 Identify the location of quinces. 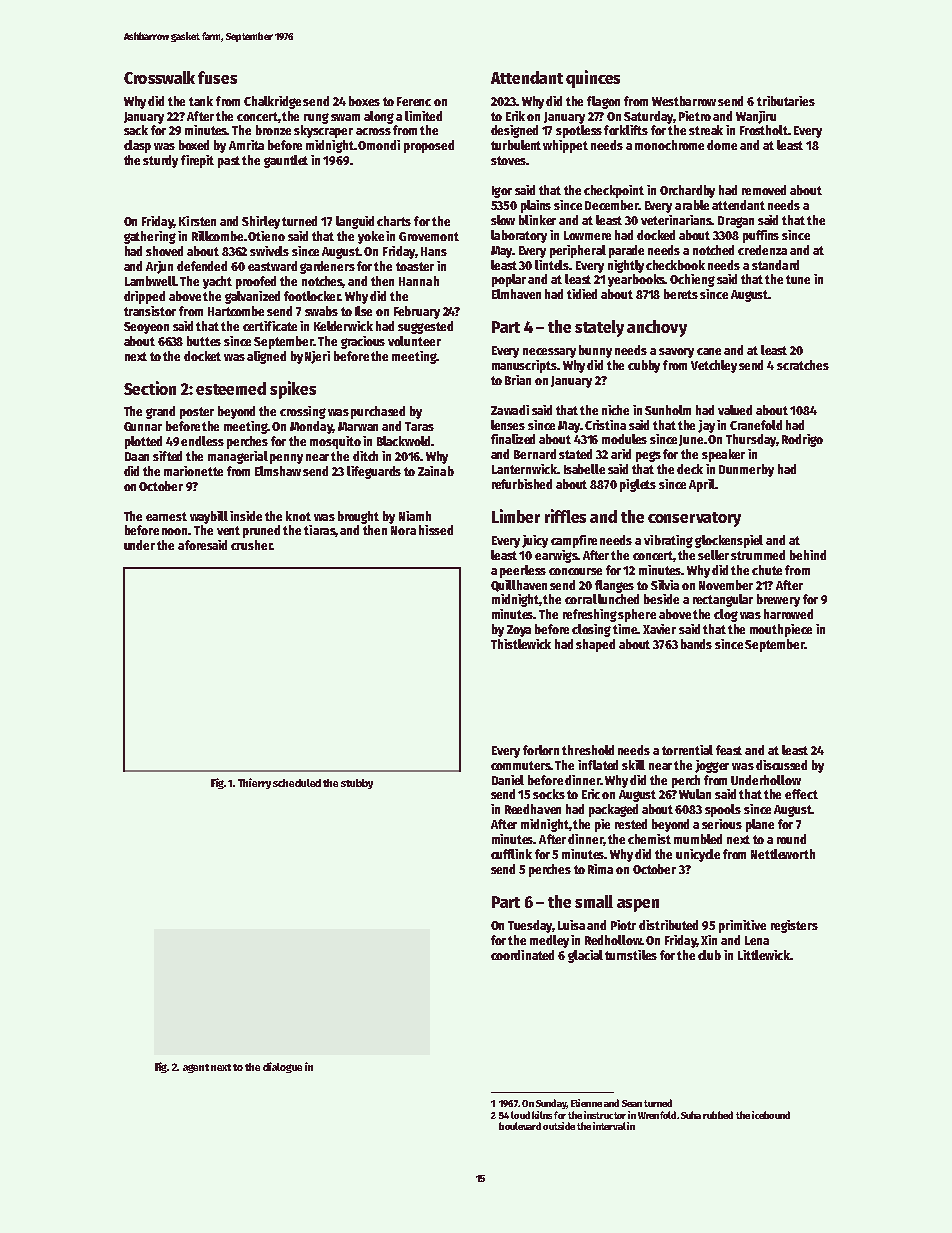
(593, 79).
